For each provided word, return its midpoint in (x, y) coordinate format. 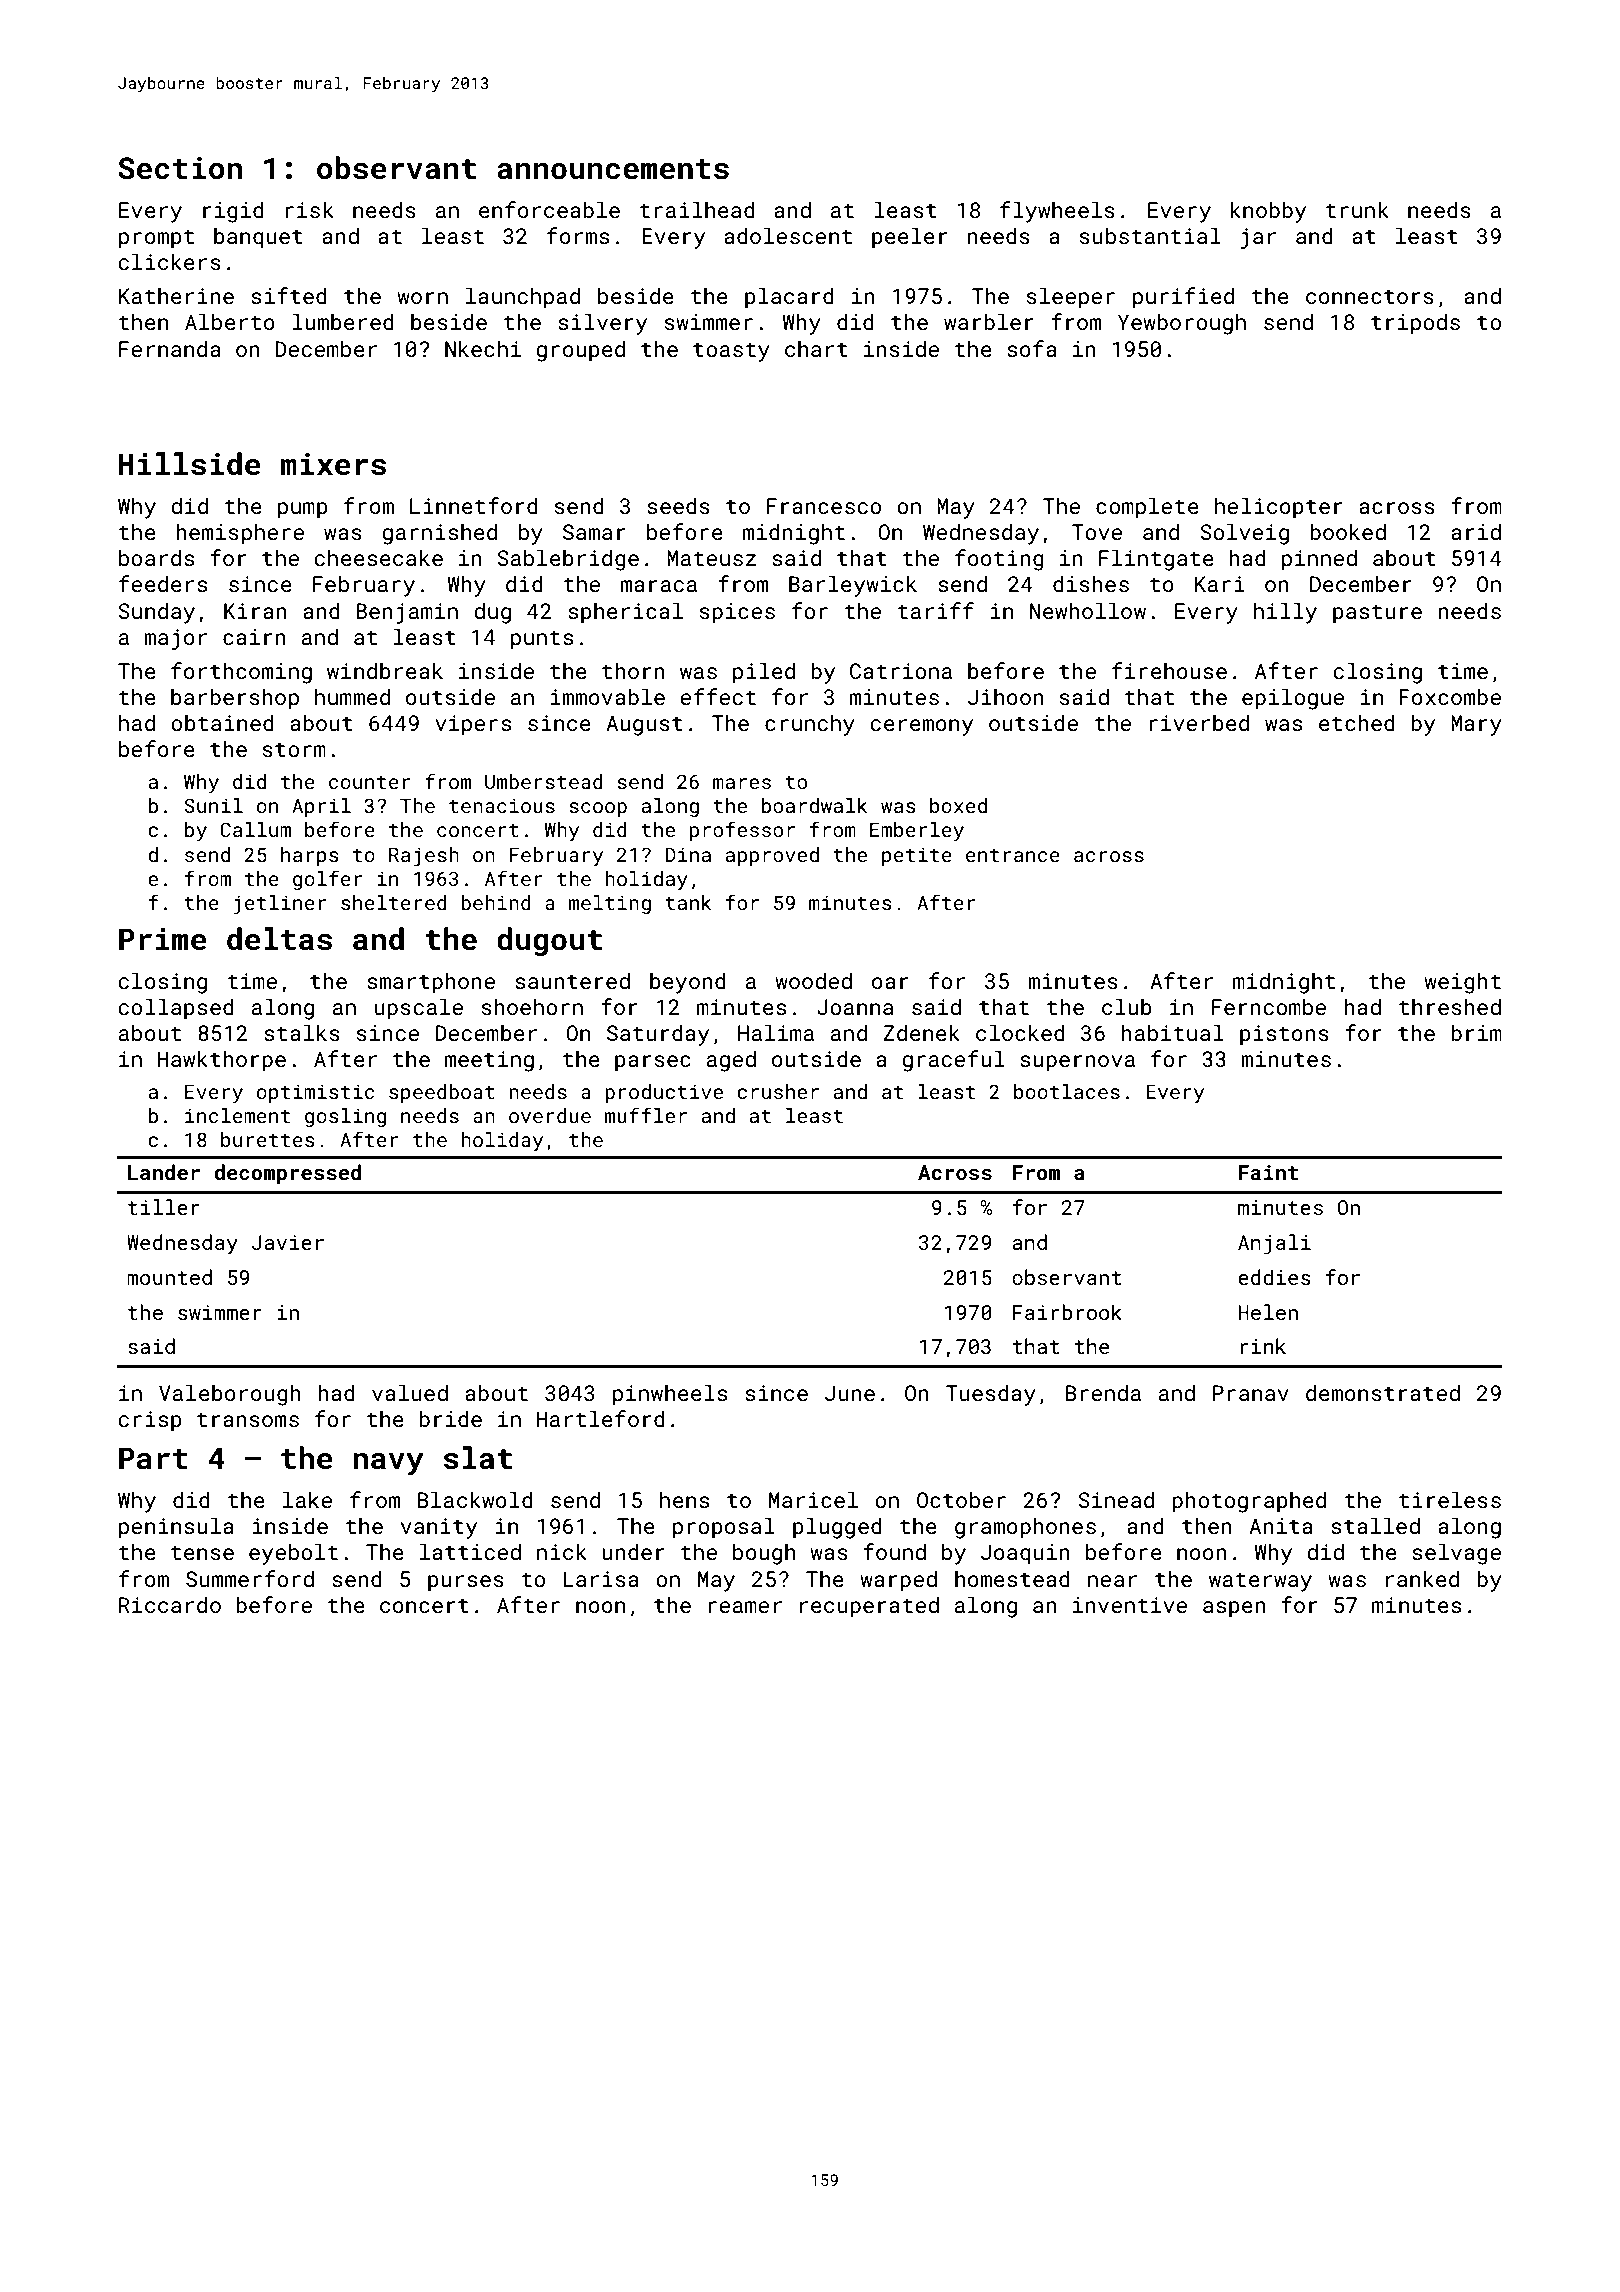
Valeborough (230, 1395)
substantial (1150, 235)
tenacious (502, 805)
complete (1147, 508)
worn (422, 298)
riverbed (1199, 722)
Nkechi (483, 348)
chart (816, 348)
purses (466, 1583)
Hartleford (600, 1418)
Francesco (824, 506)
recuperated (869, 1607)
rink (1263, 1346)
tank (688, 902)
